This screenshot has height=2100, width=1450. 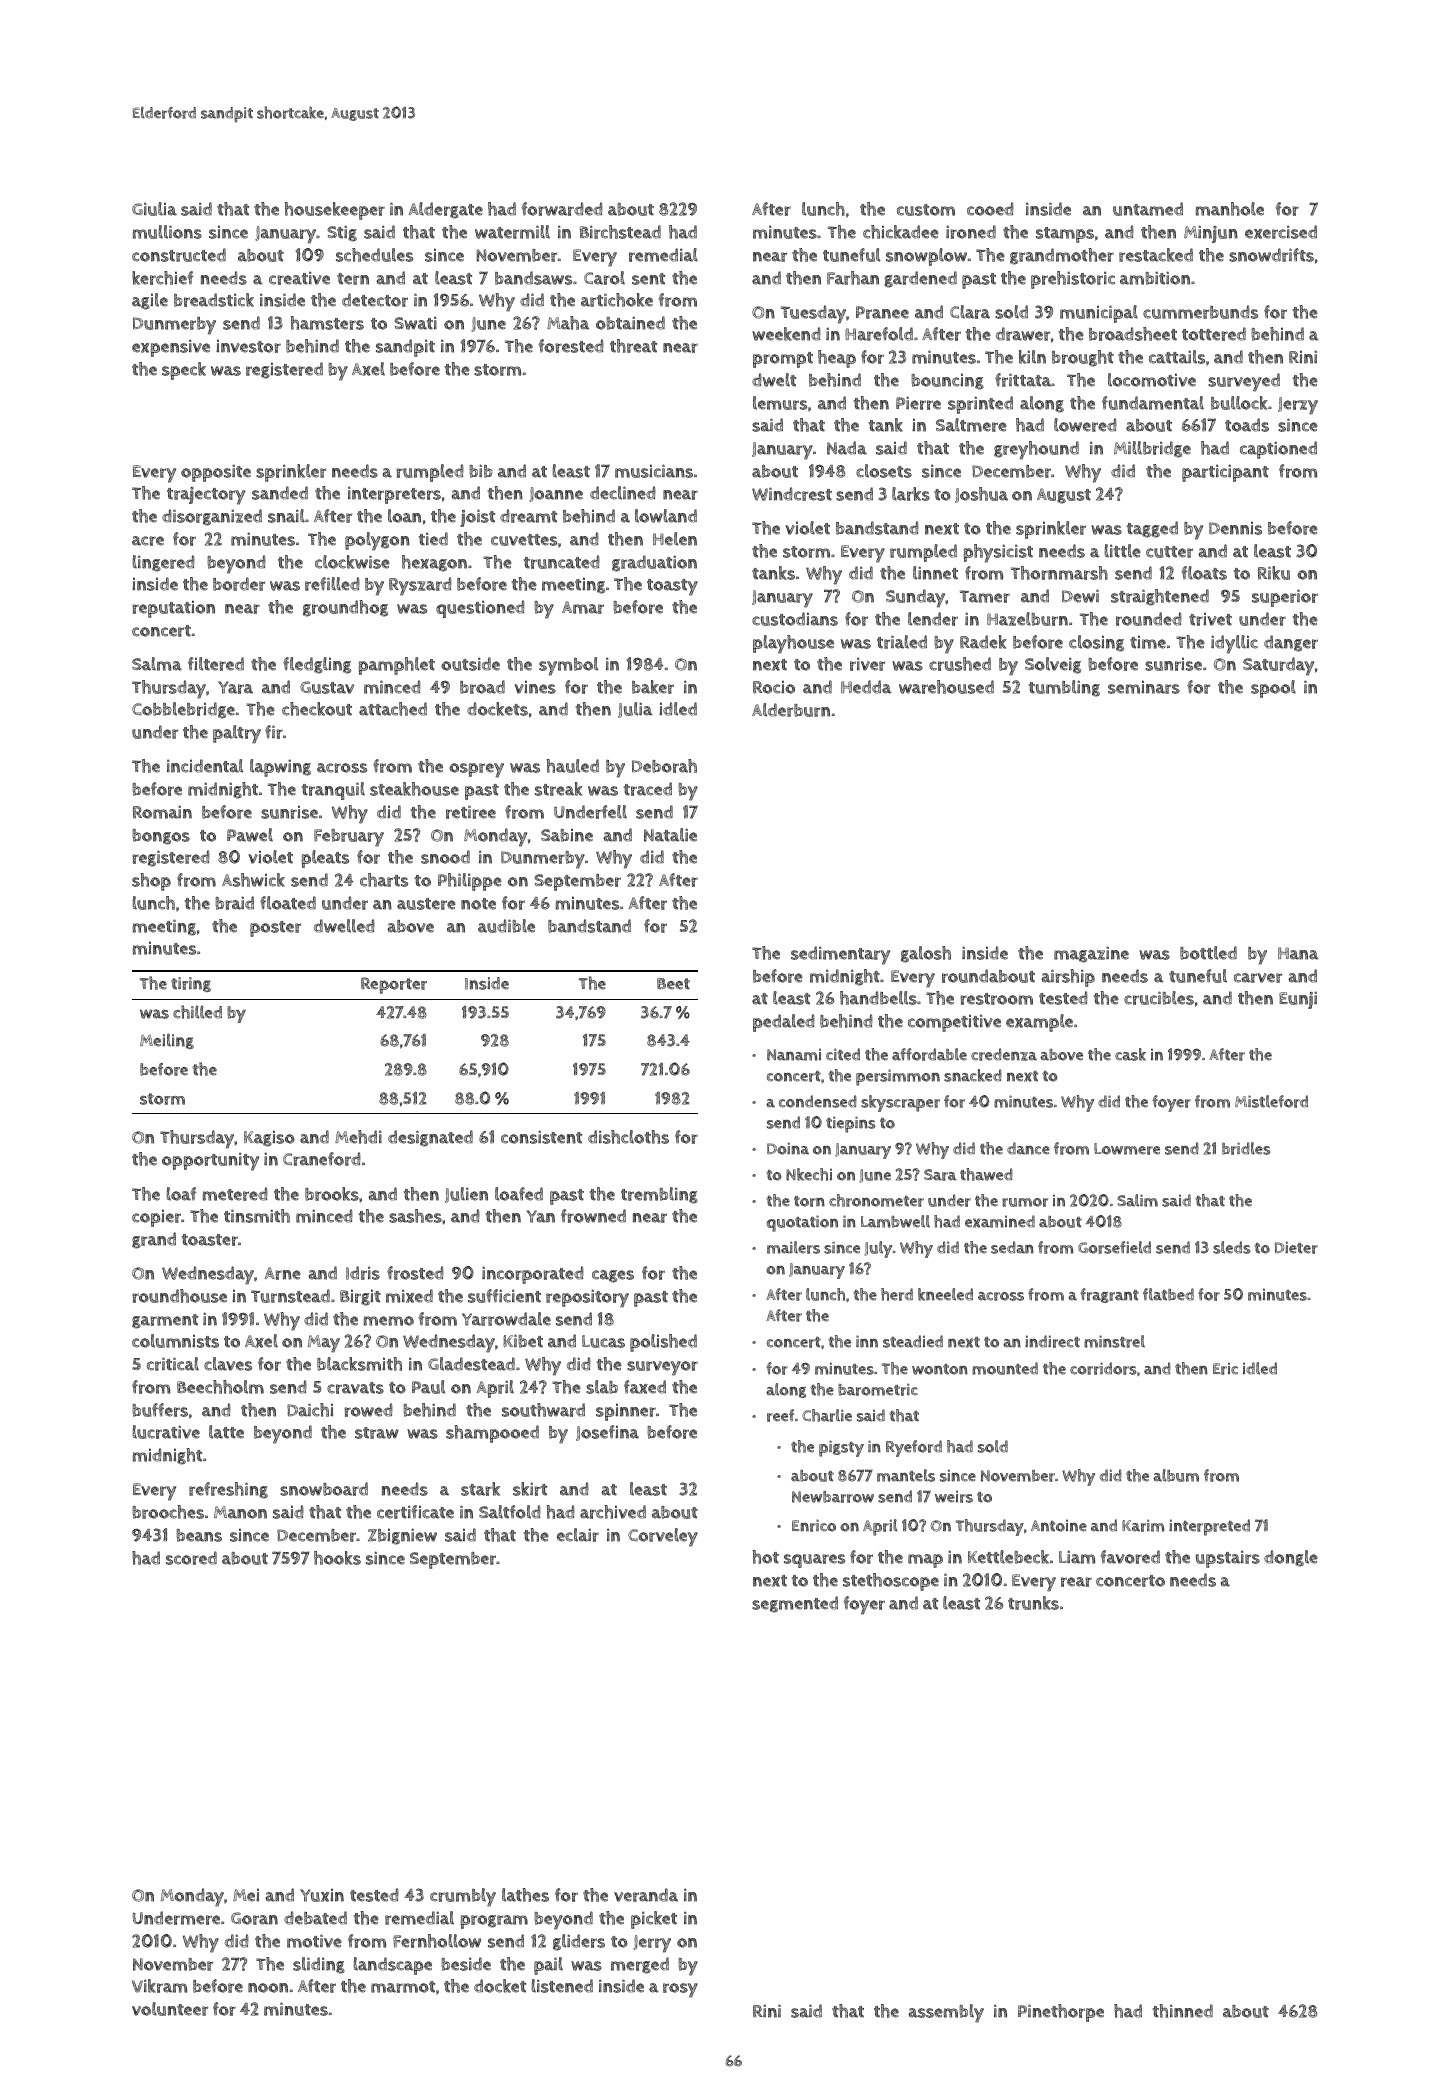 I want to click on untamed, so click(x=1148, y=209).
